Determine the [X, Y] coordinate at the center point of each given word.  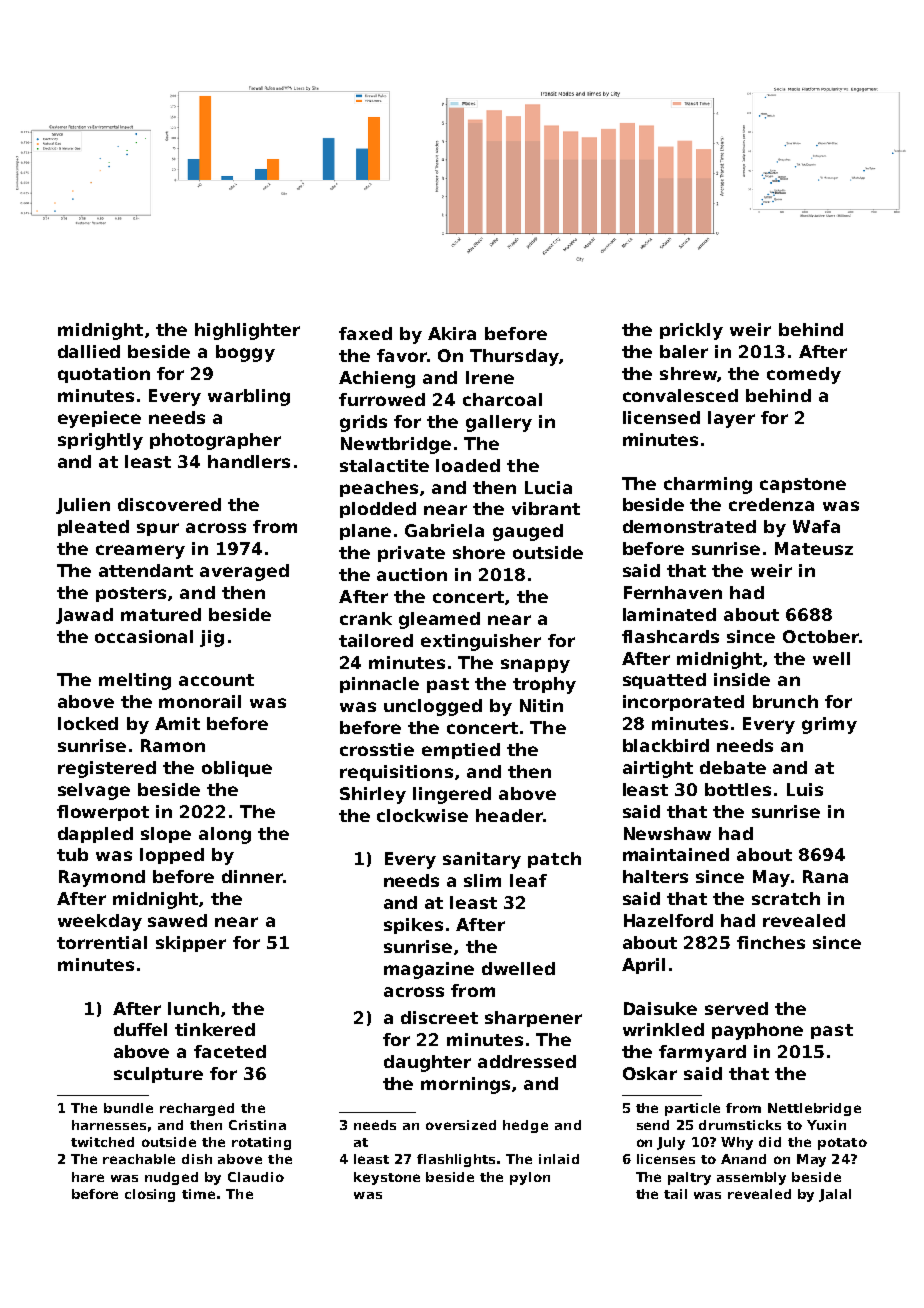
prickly [691, 331]
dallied [89, 351]
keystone [387, 1178]
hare [88, 1177]
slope [166, 835]
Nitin [541, 705]
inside [742, 679]
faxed [365, 333]
